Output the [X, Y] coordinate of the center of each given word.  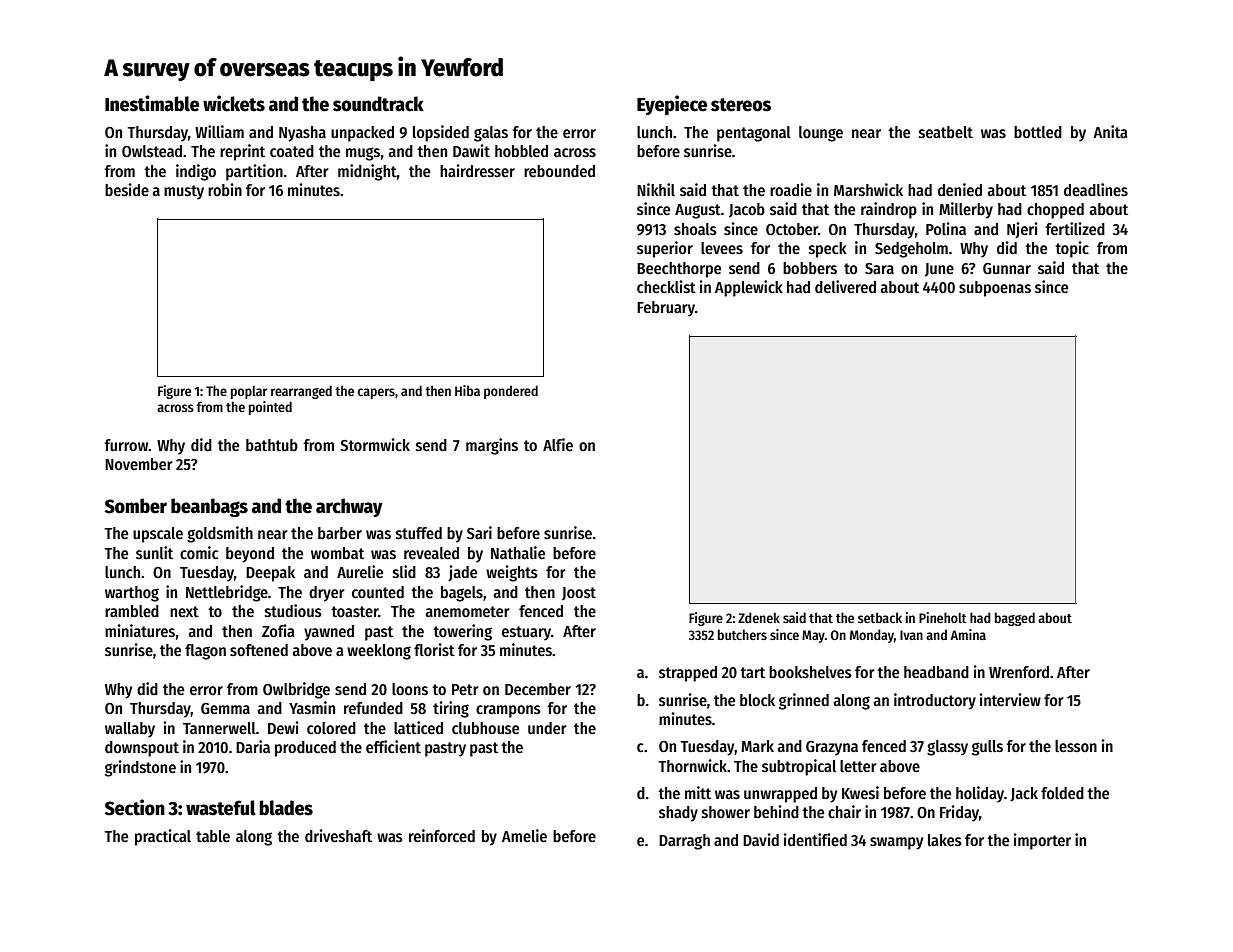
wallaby [130, 730]
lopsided [441, 133]
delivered [845, 286]
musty [184, 192]
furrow [126, 445]
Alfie [558, 444]
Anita [1110, 131]
